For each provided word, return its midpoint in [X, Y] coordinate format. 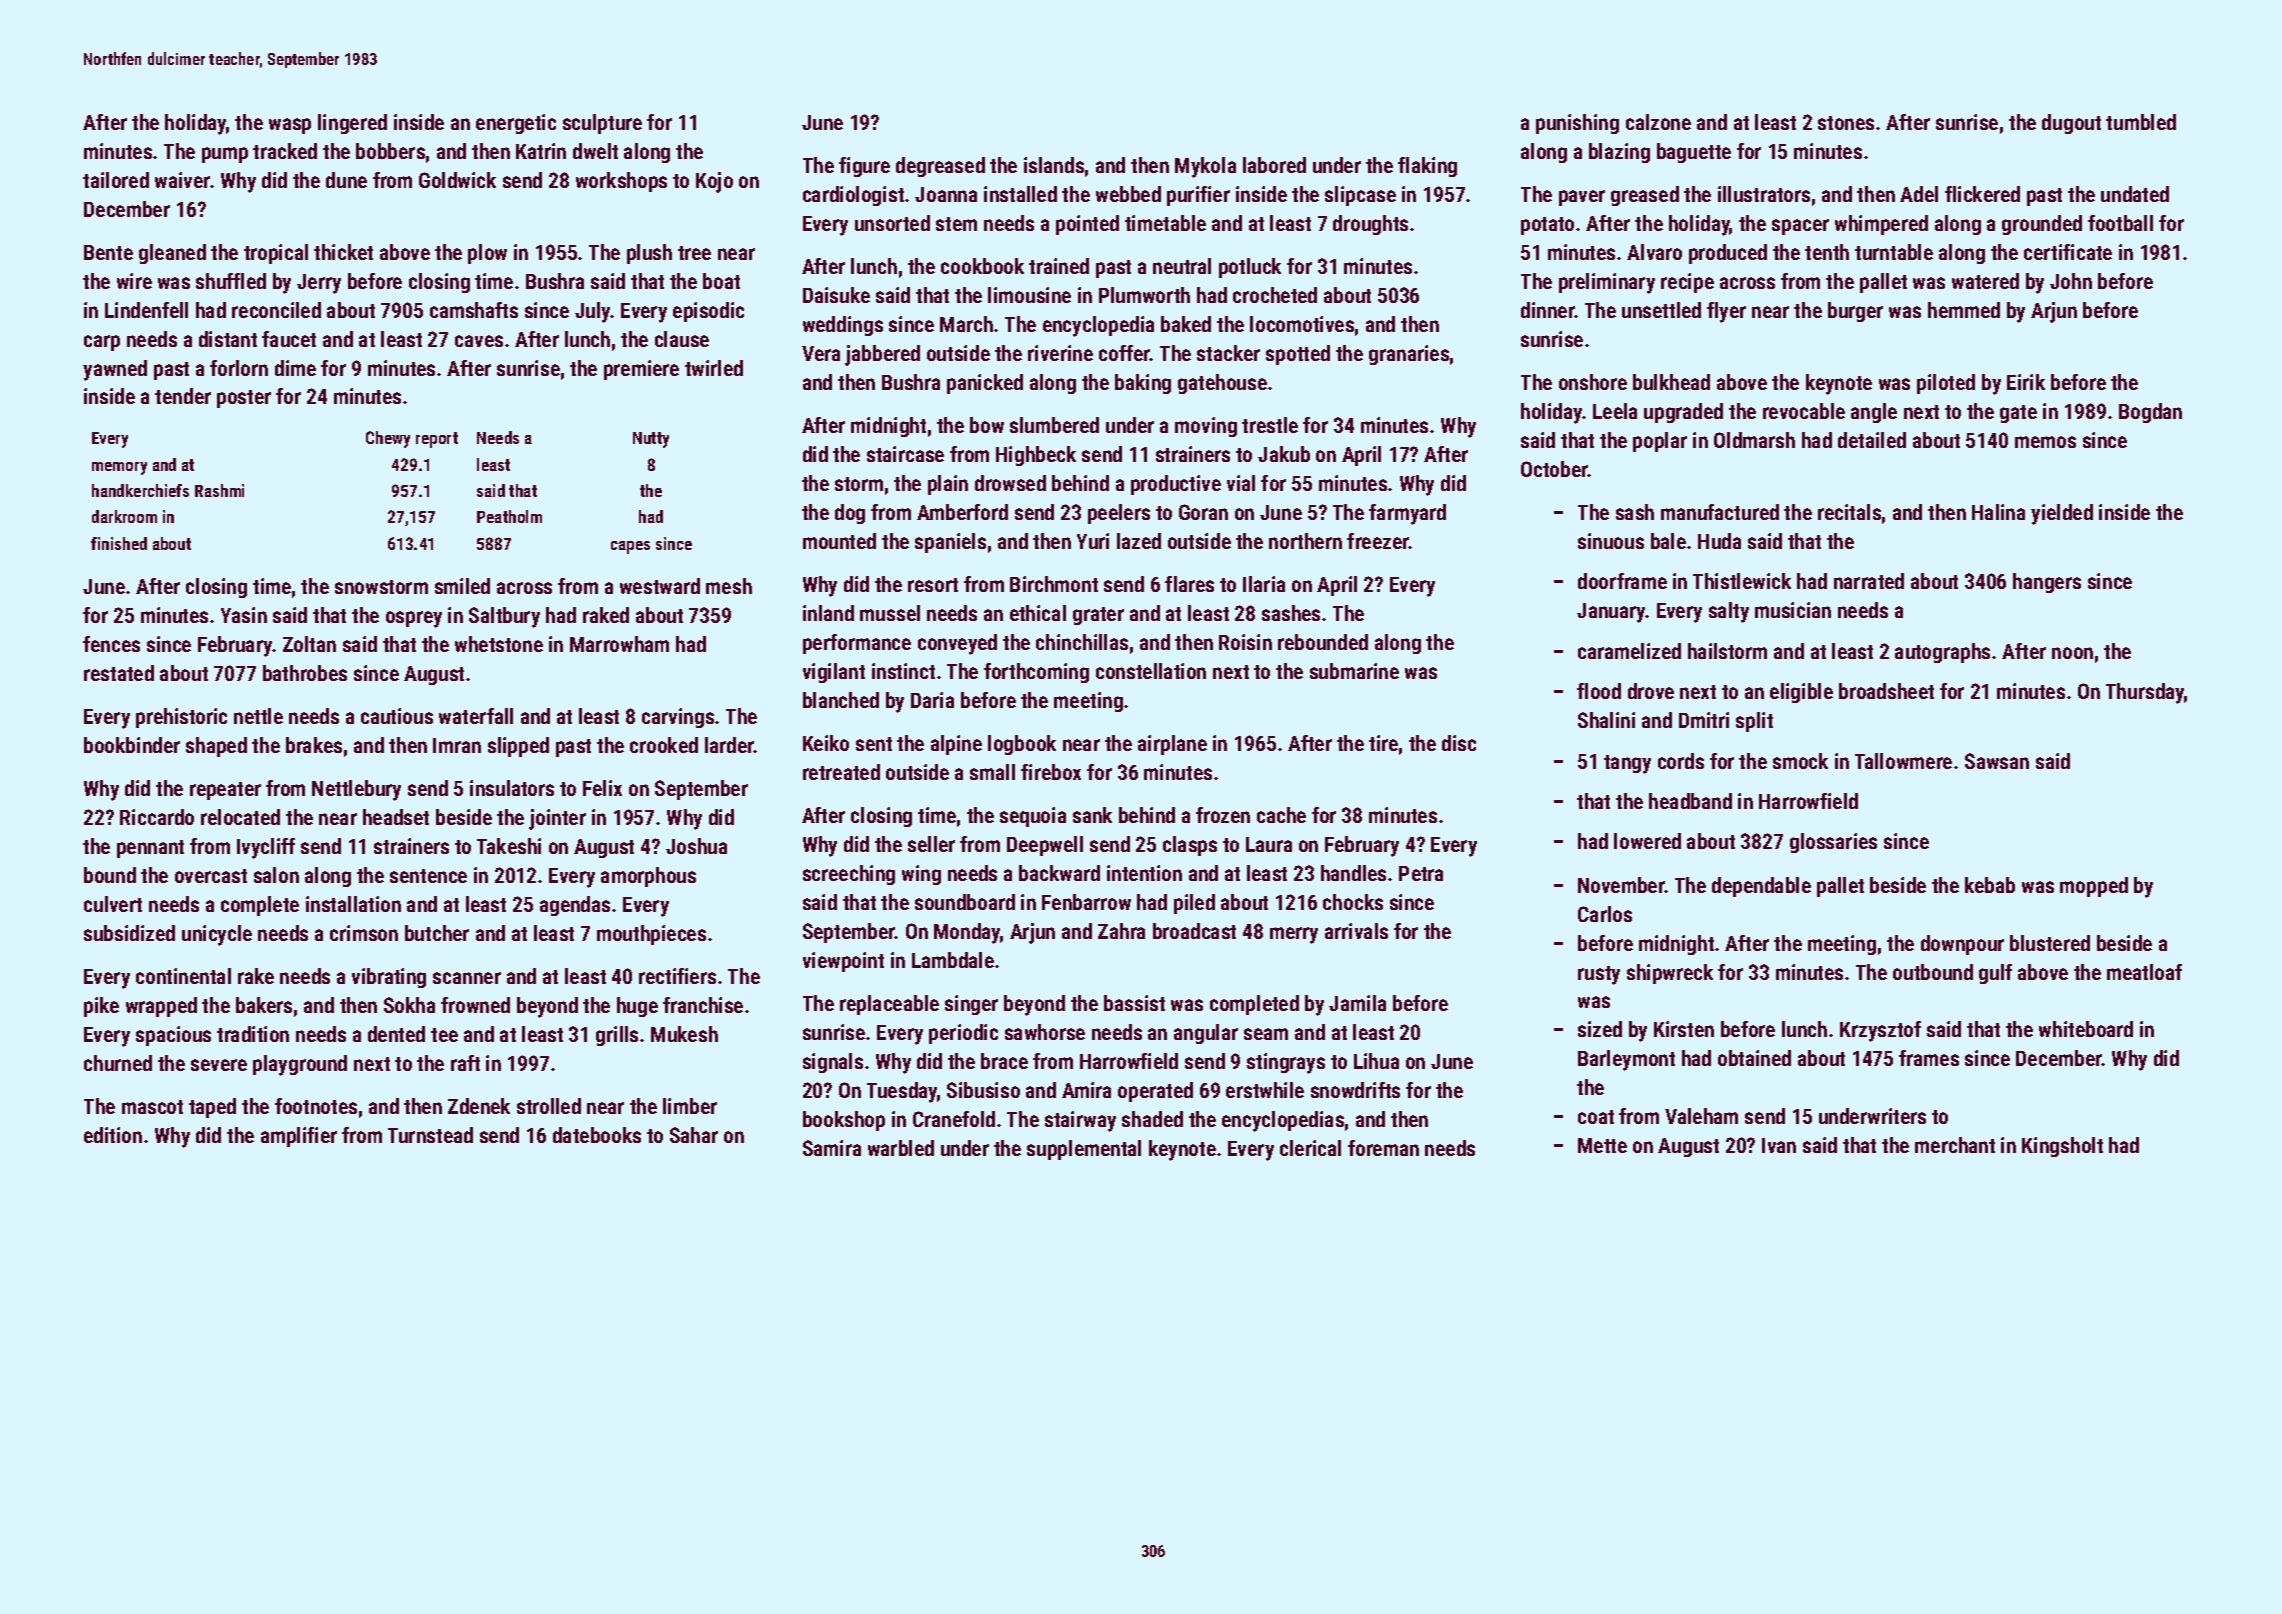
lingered [352, 124]
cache [1281, 815]
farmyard [1407, 514]
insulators [512, 788]
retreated [841, 772]
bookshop [844, 1121]
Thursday [2145, 693]
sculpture [602, 124]
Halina [1998, 512]
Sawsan [1997, 761]
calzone [1658, 122]
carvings [678, 718]
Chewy [388, 439]
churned [118, 1063]
